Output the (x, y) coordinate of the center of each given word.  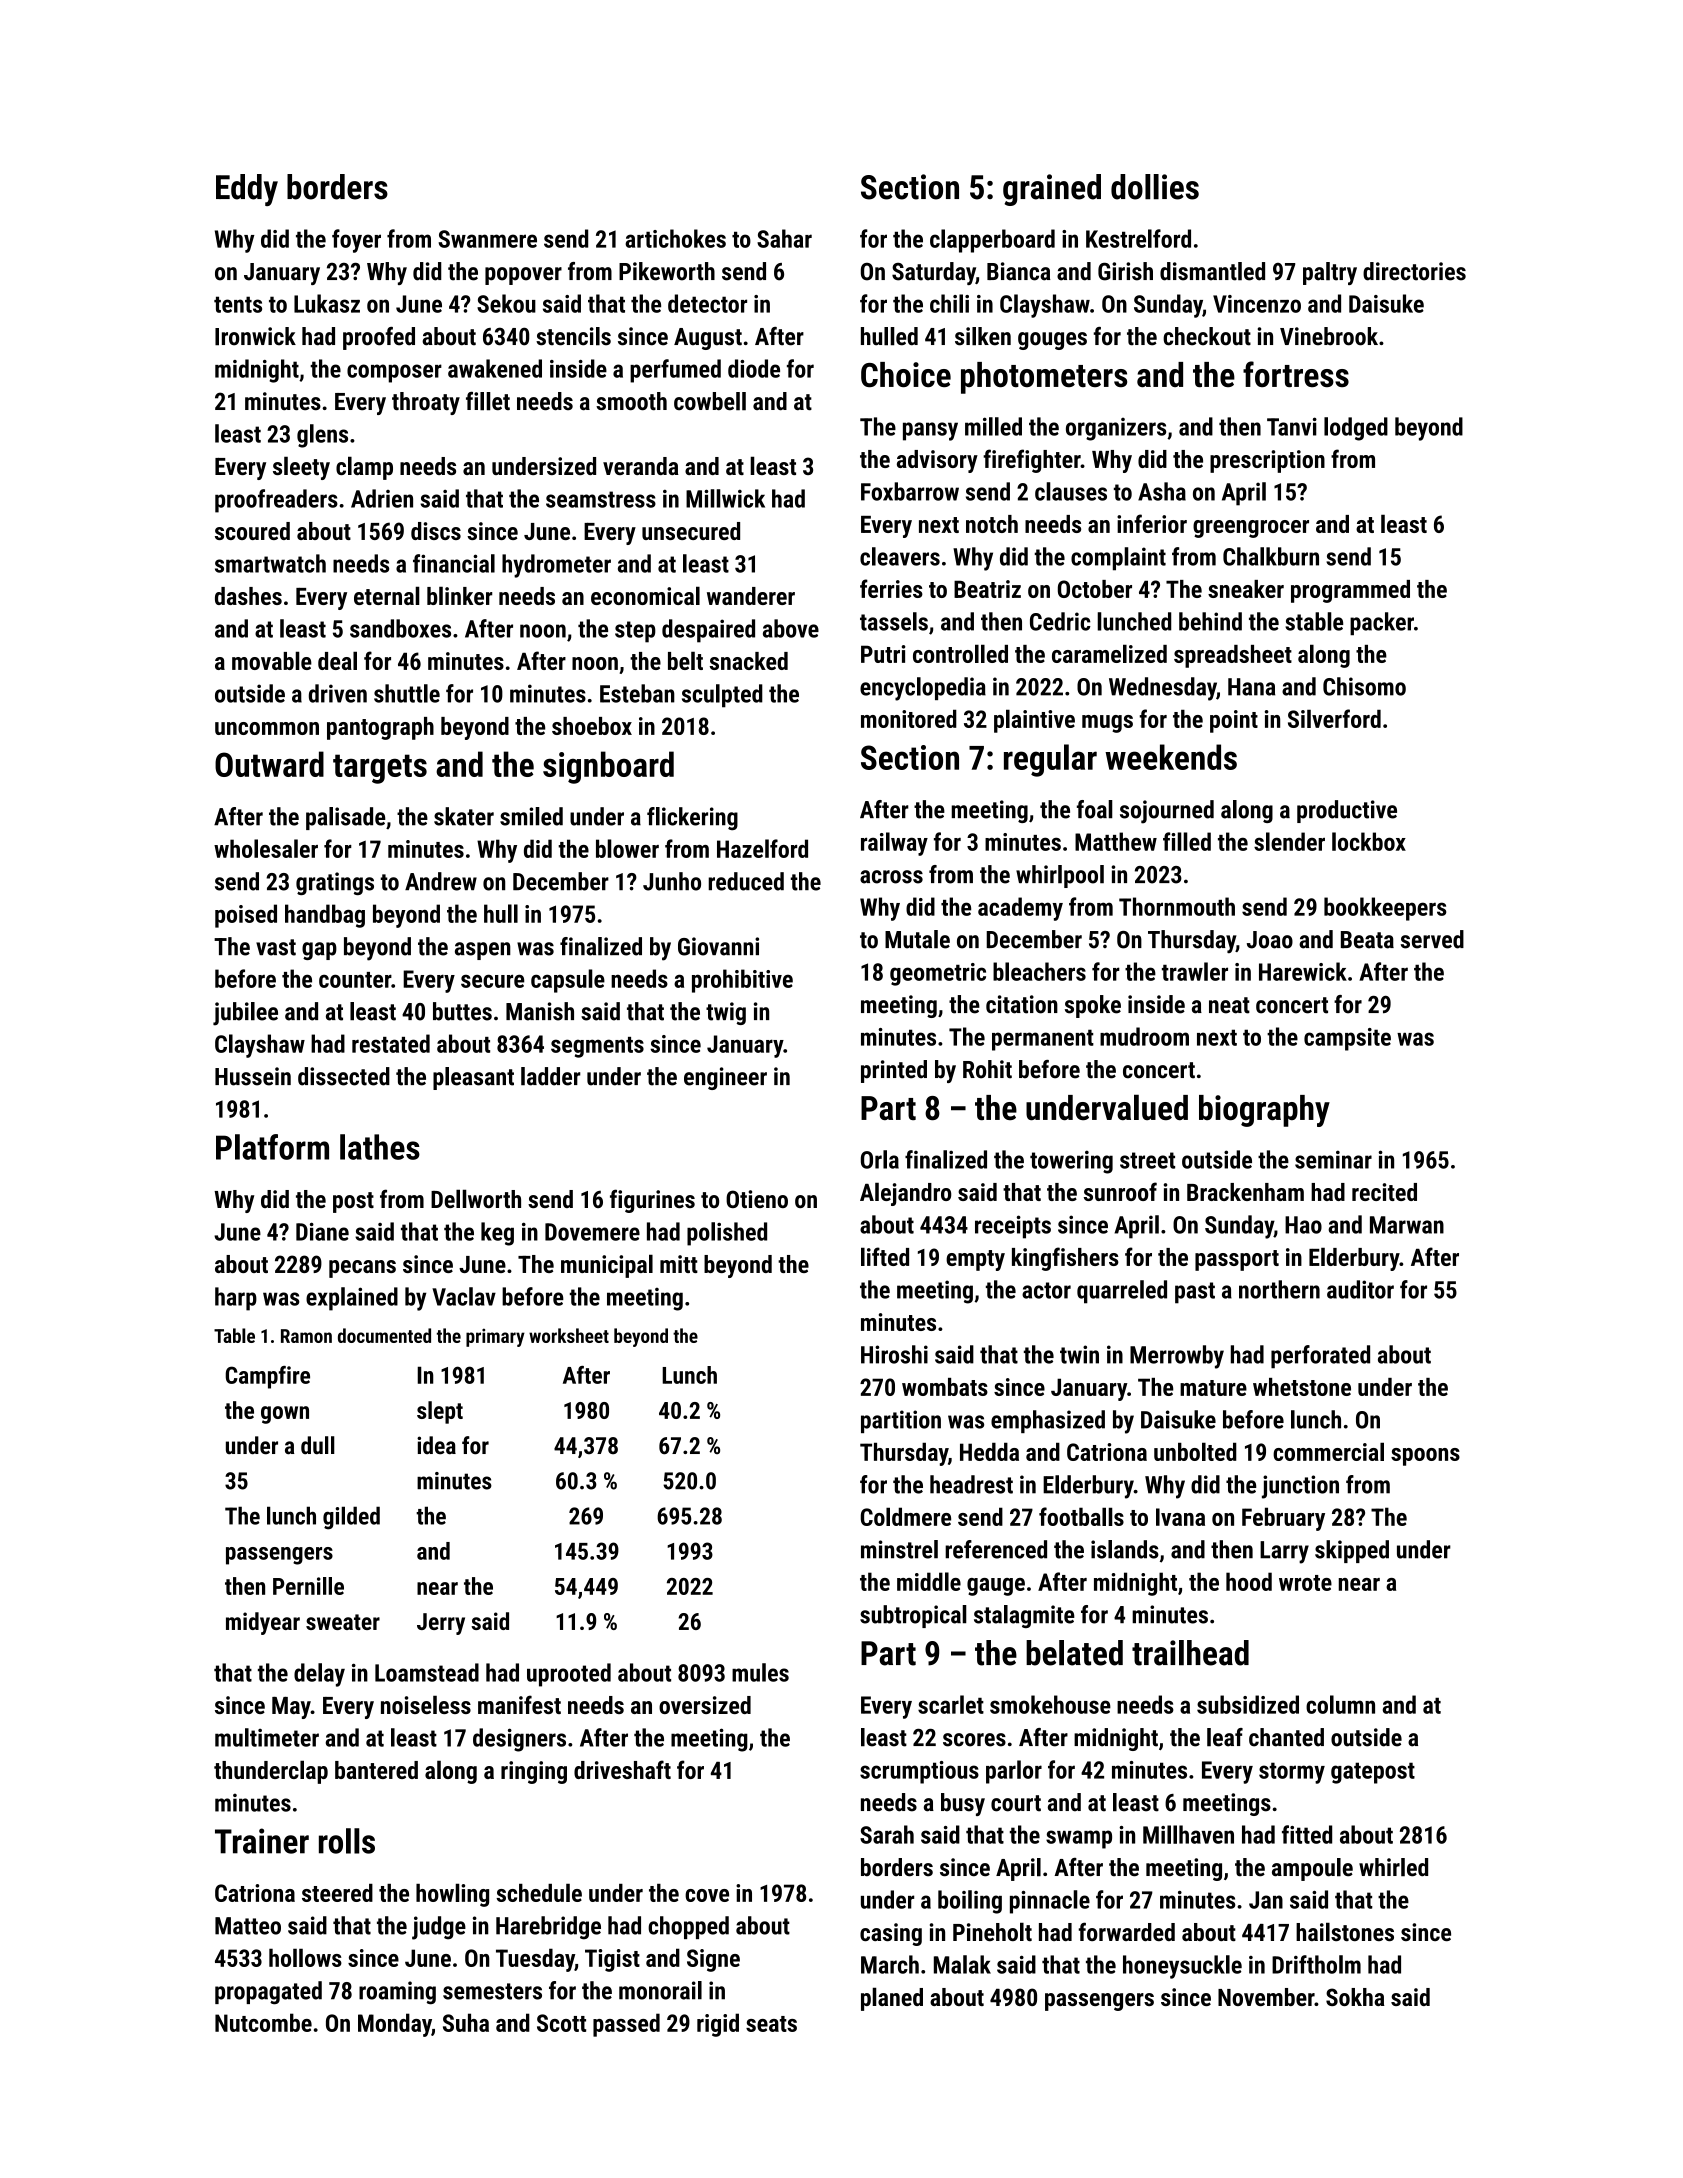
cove (707, 1895)
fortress (1296, 374)
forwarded (1127, 1931)
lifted (885, 1256)
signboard (608, 767)
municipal (607, 1266)
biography (1264, 1111)
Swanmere (487, 239)
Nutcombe (263, 2022)
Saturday (934, 273)
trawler (1195, 971)
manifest (519, 1704)
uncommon (267, 728)
